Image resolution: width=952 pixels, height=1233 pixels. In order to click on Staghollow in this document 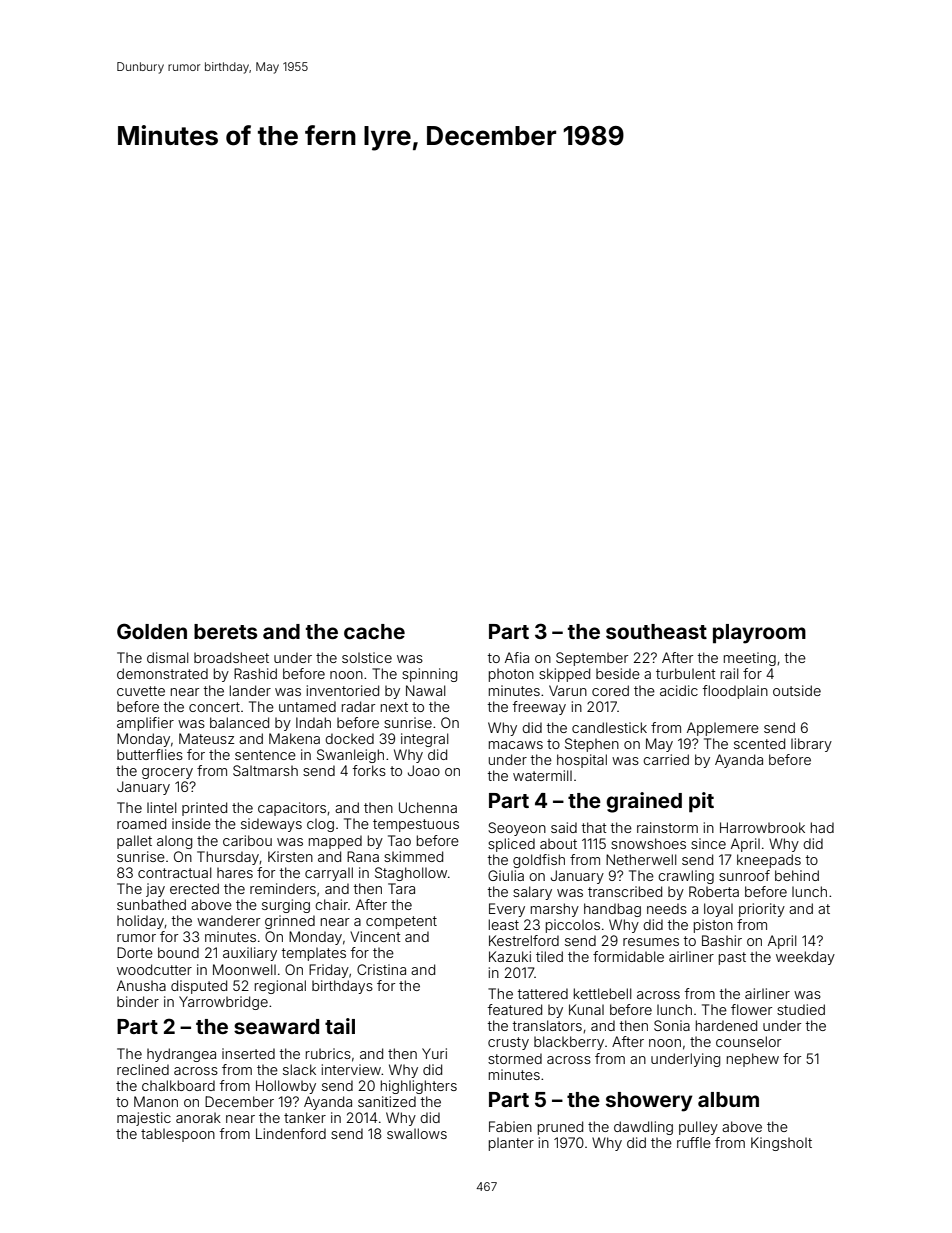, I will do `click(411, 874)`.
